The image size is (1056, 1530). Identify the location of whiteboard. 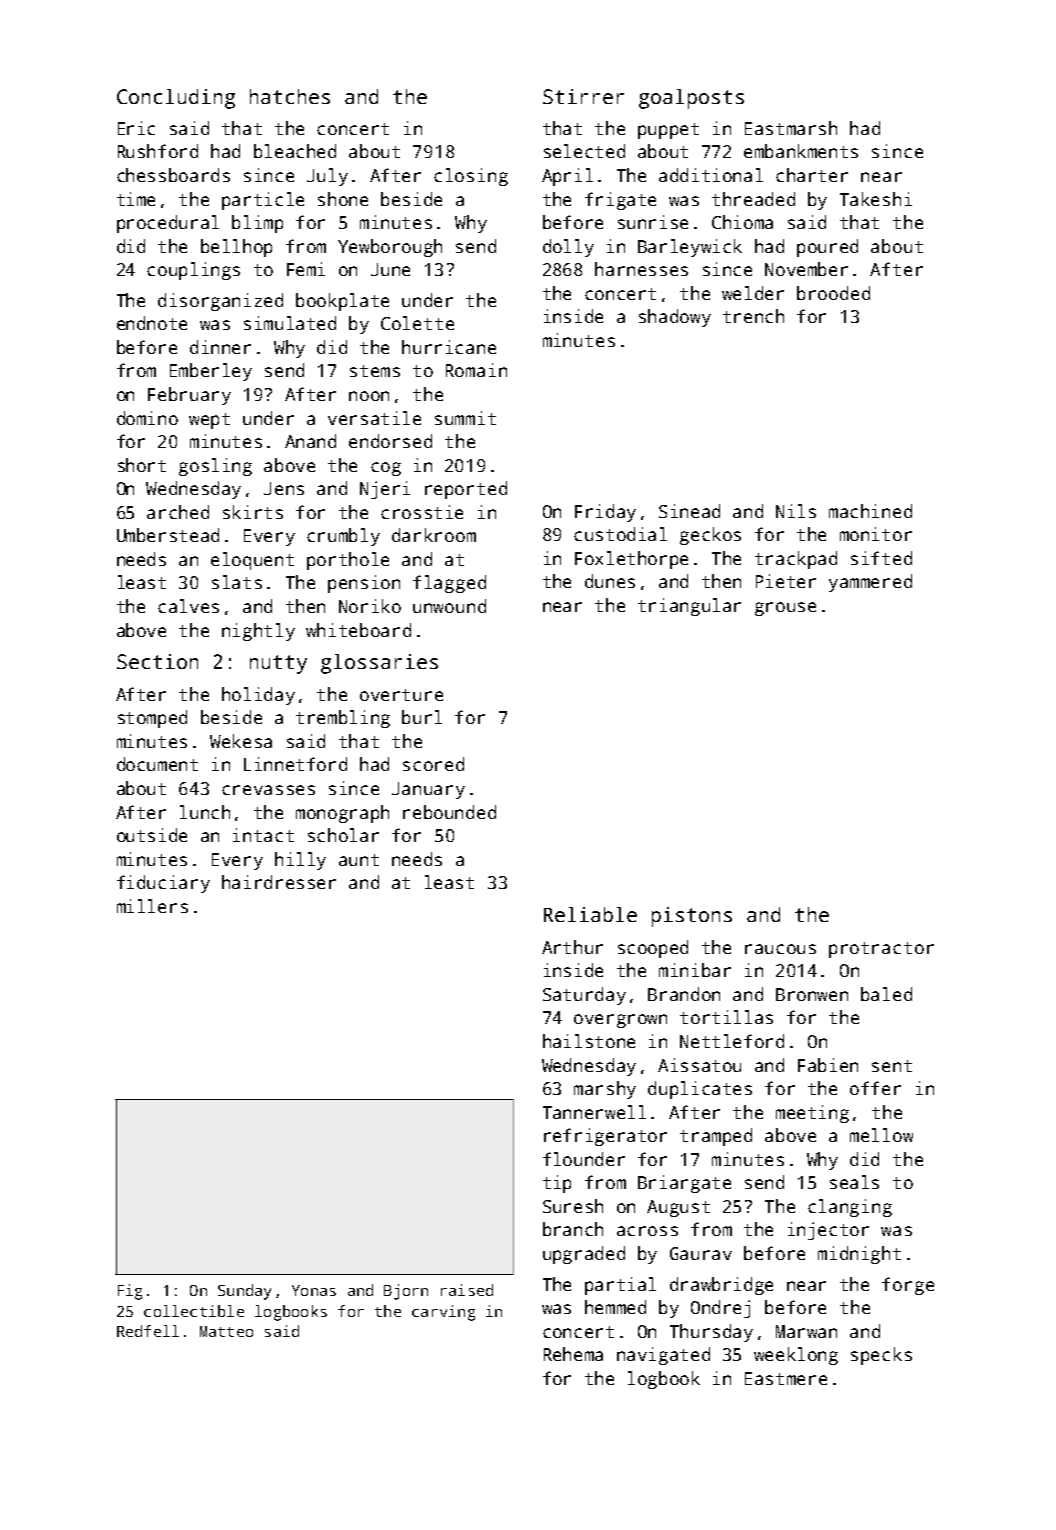
(358, 630).
